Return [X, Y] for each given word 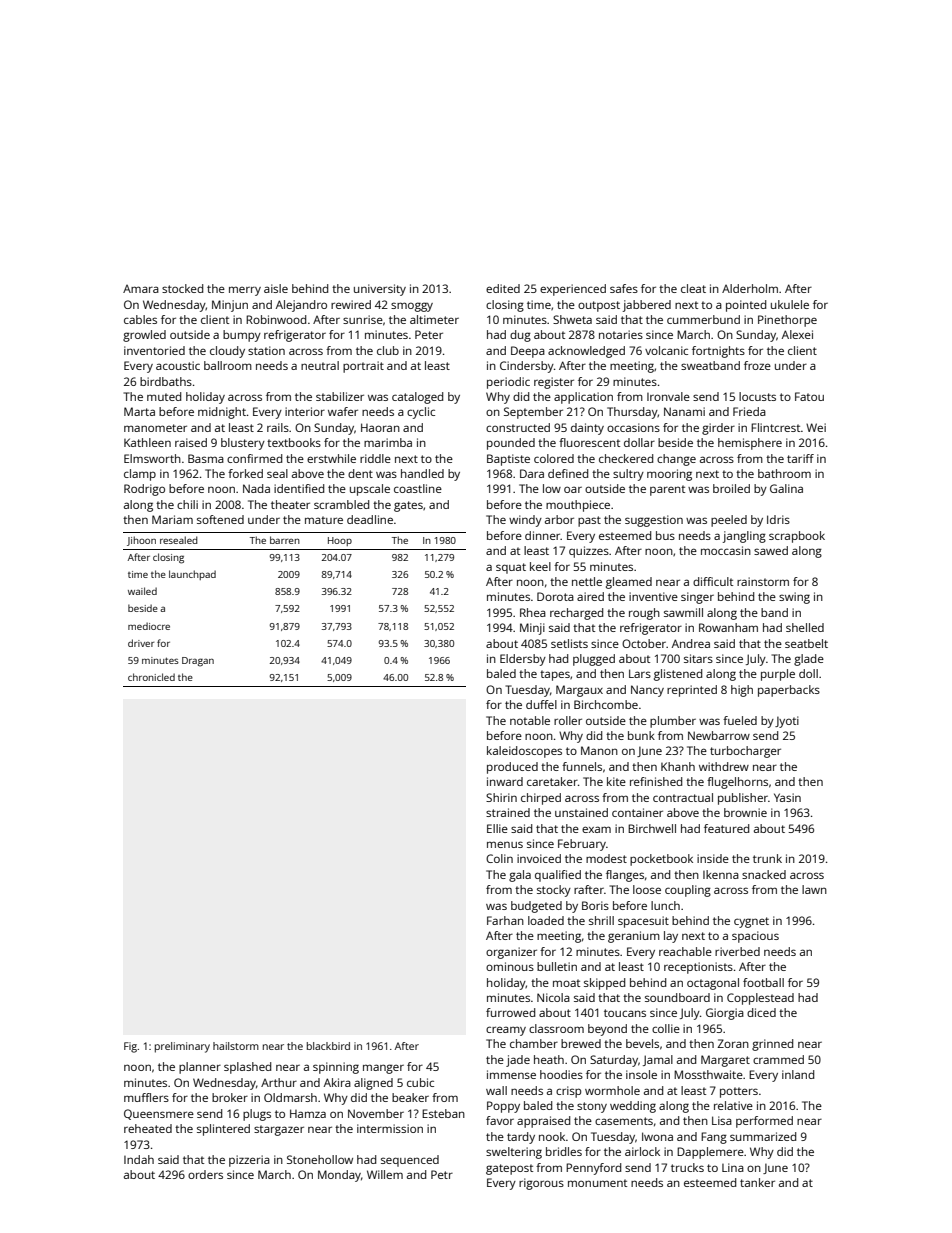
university [380, 290]
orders [205, 1174]
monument [597, 1183]
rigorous [541, 1184]
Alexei [797, 334]
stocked [182, 288]
